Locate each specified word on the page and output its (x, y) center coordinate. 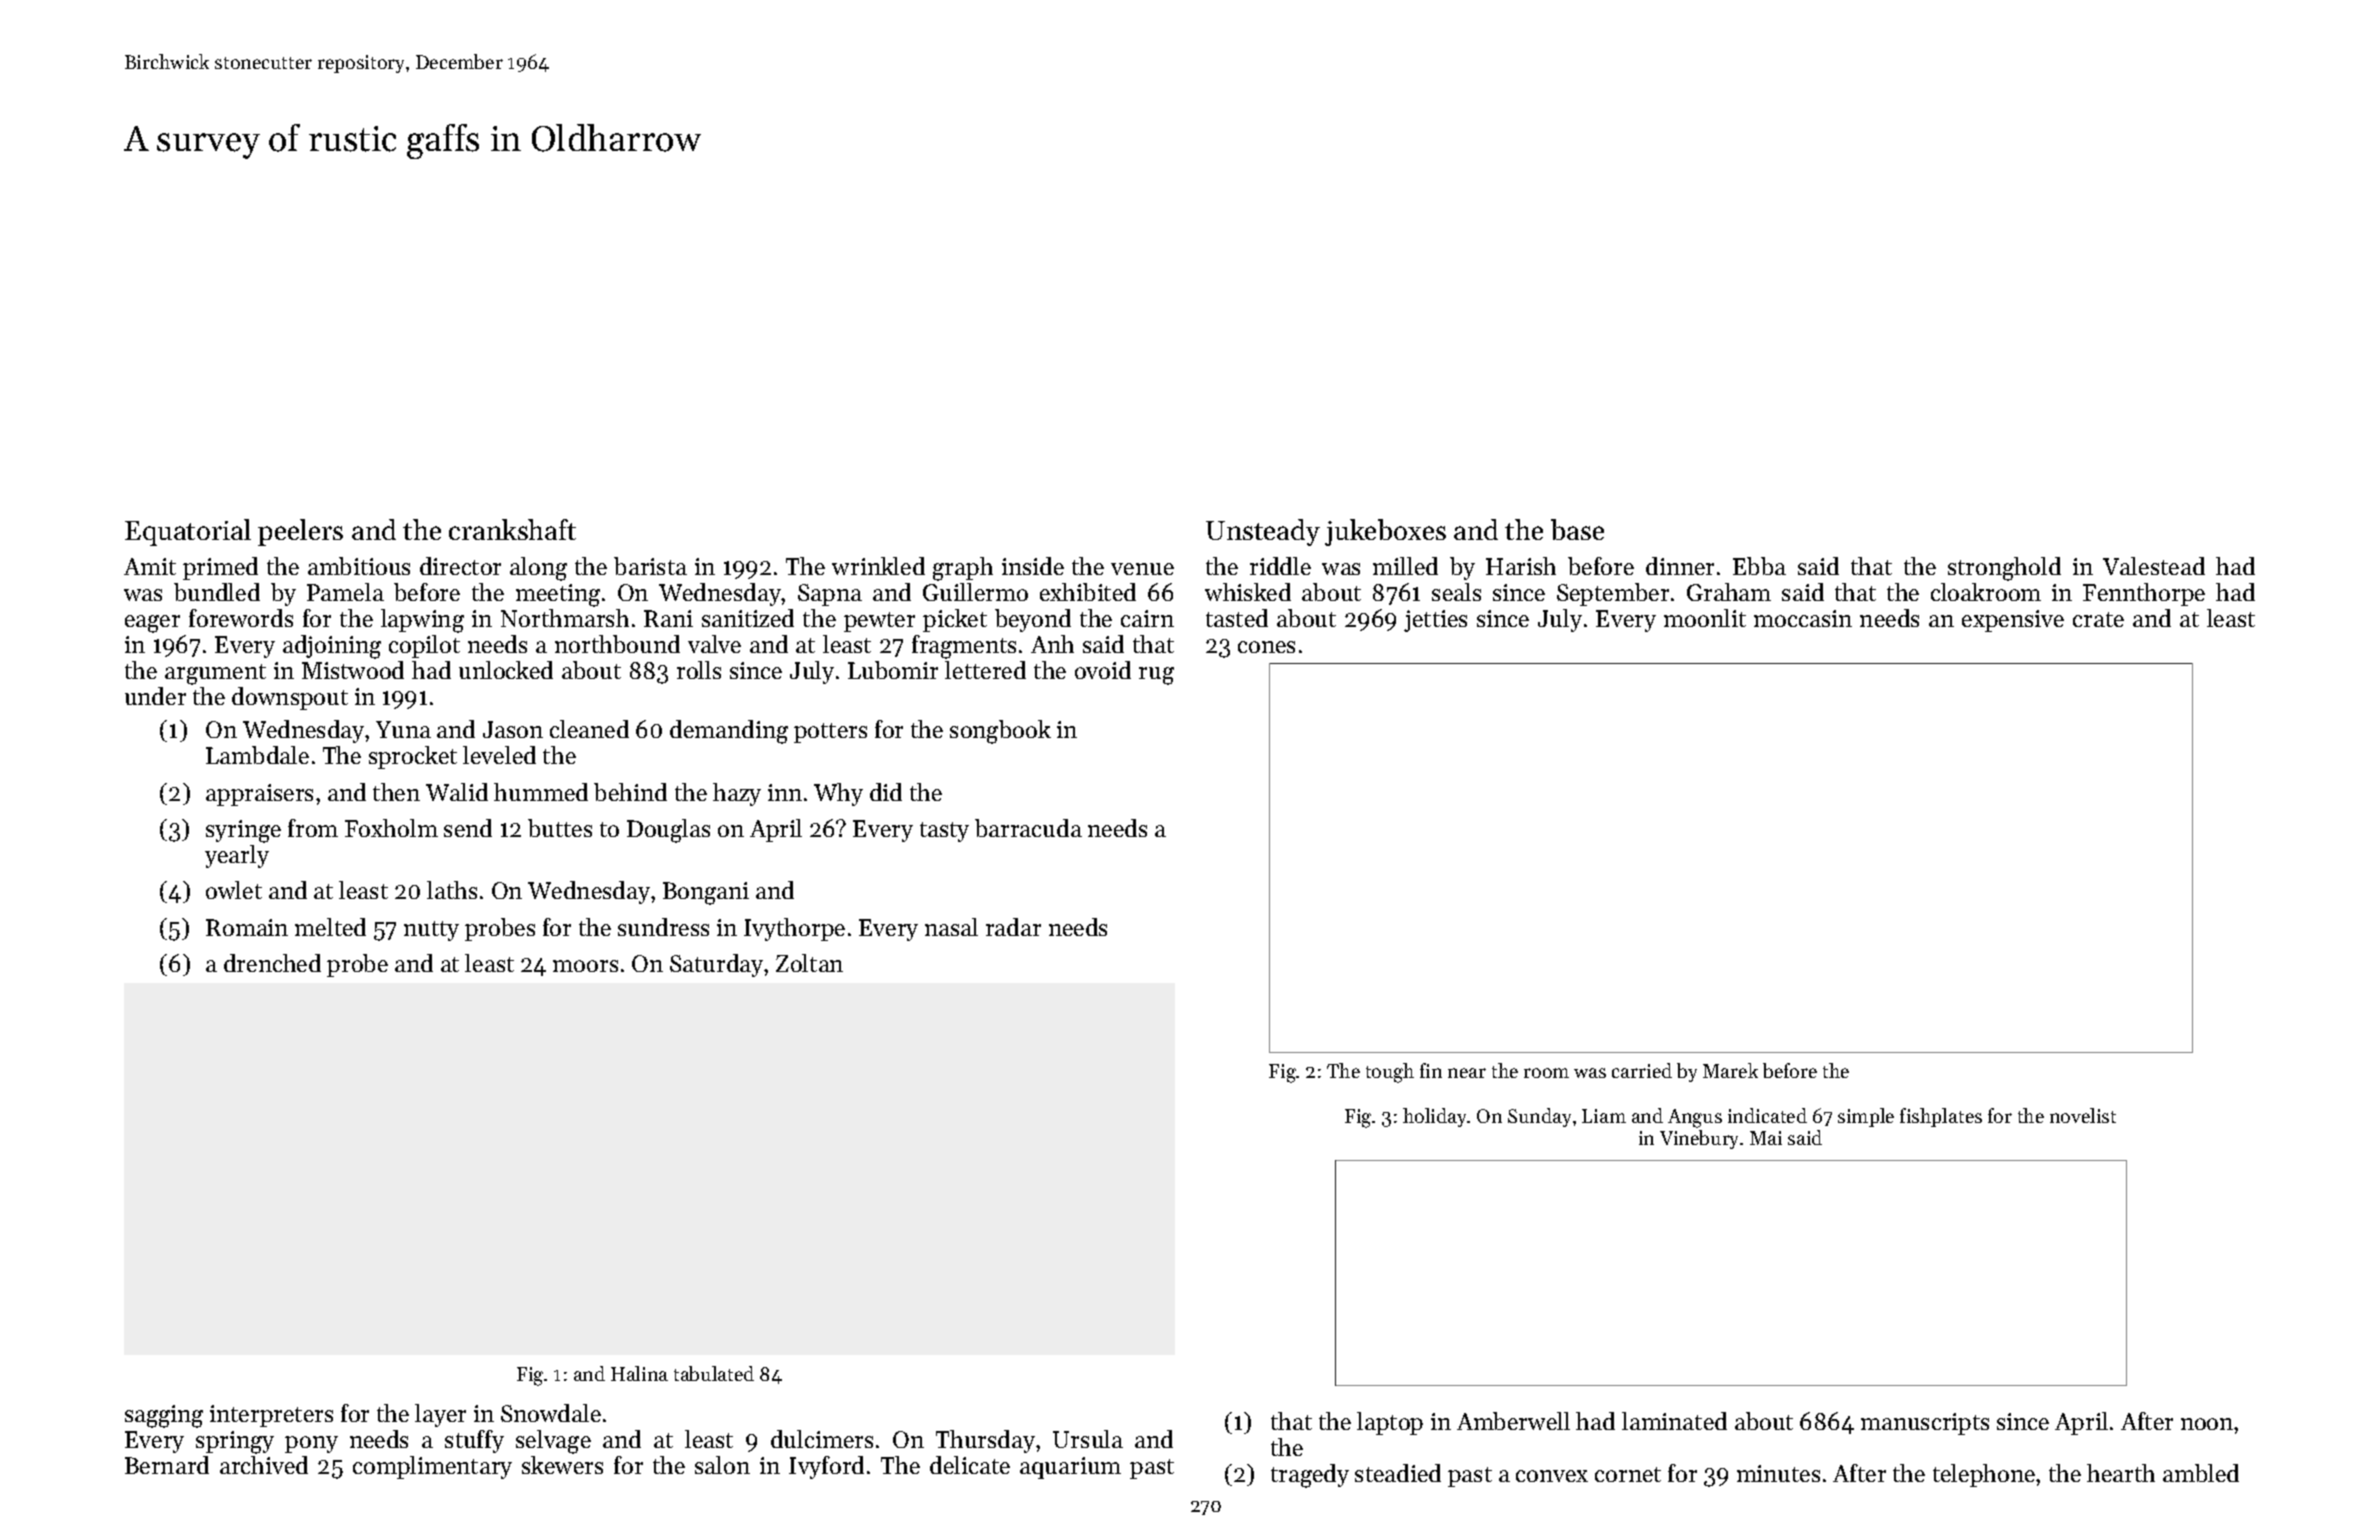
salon (722, 1465)
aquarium (1070, 1468)
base (1577, 529)
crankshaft (512, 529)
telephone (1984, 1475)
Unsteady (1263, 532)
